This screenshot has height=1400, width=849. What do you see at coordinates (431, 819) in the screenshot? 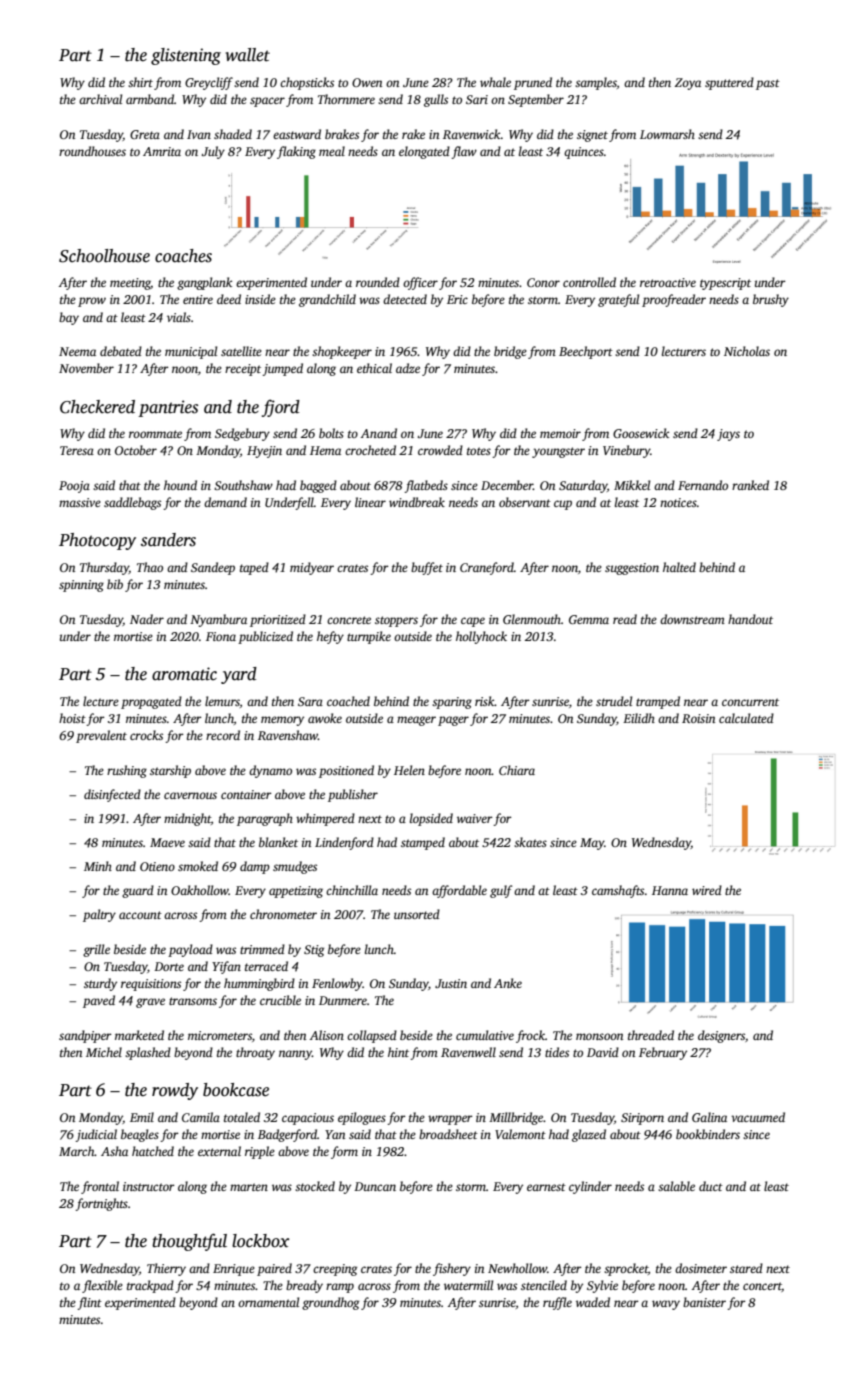
I see `lopsided` at bounding box center [431, 819].
